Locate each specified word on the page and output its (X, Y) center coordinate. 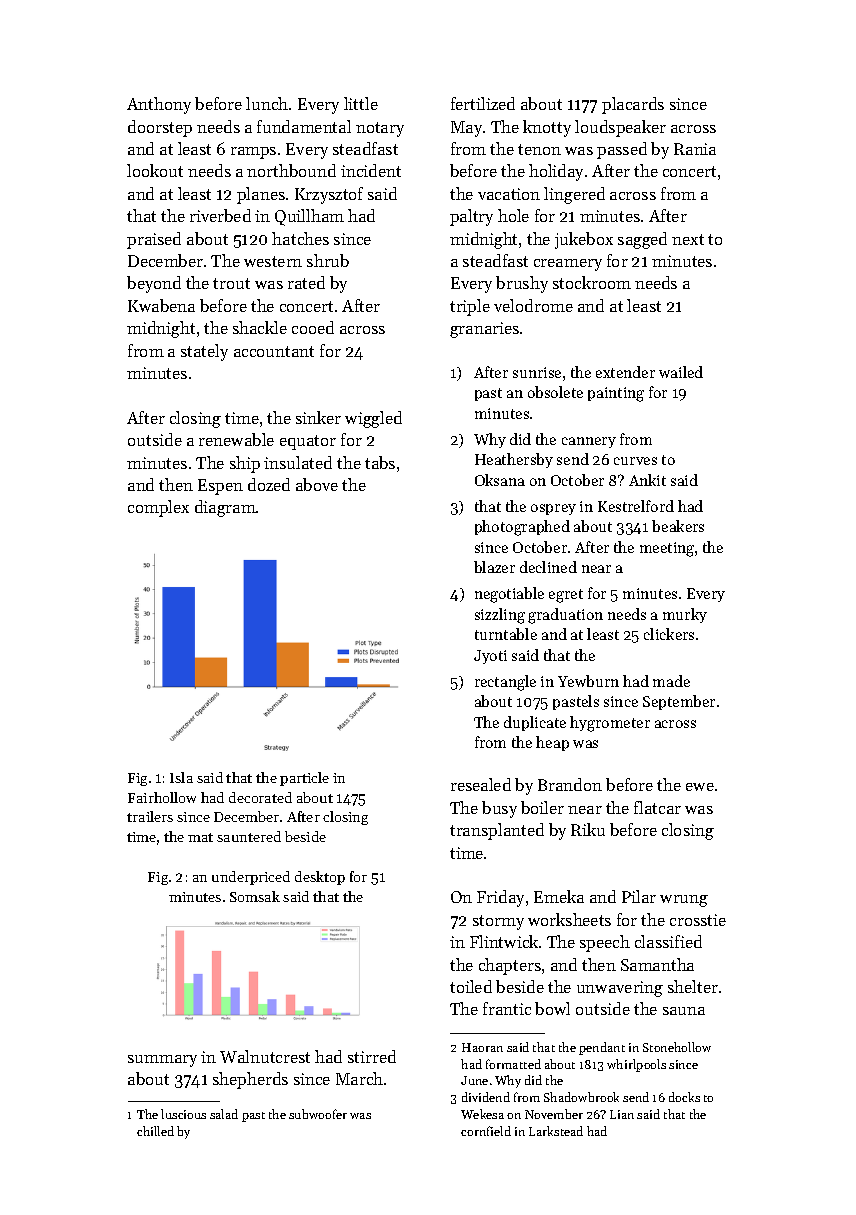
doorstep (160, 128)
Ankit (647, 480)
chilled (155, 1131)
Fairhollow (162, 797)
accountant (274, 351)
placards (633, 105)
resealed (481, 784)
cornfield (486, 1131)
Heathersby (514, 460)
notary (380, 129)
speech (605, 943)
